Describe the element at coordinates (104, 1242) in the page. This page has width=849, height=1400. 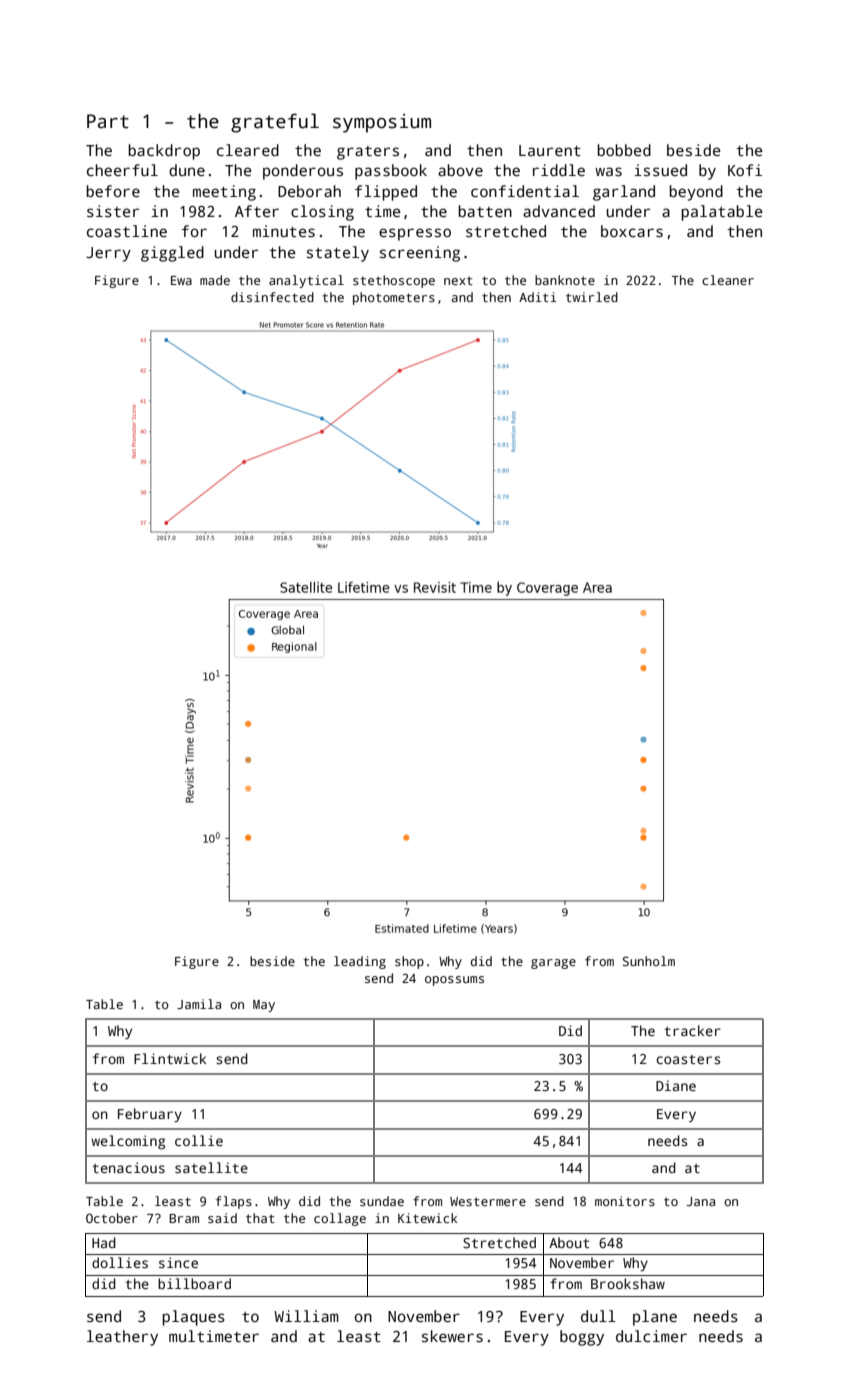
I see `Had` at that location.
